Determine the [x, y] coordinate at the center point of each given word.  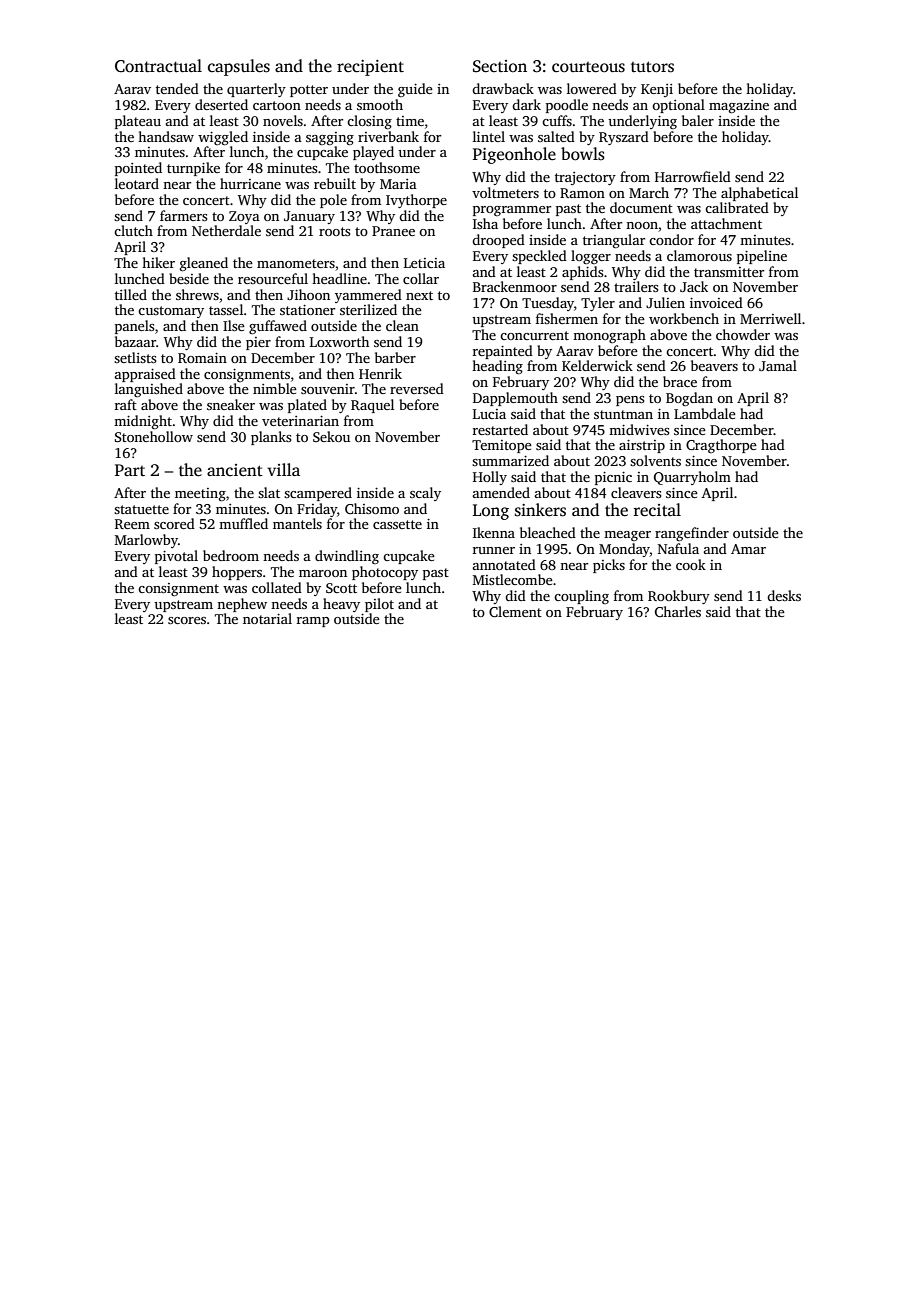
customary [171, 312]
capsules [239, 67]
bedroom [231, 555]
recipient [370, 68]
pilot [379, 605]
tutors [652, 67]
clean [402, 325]
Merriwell [770, 318]
